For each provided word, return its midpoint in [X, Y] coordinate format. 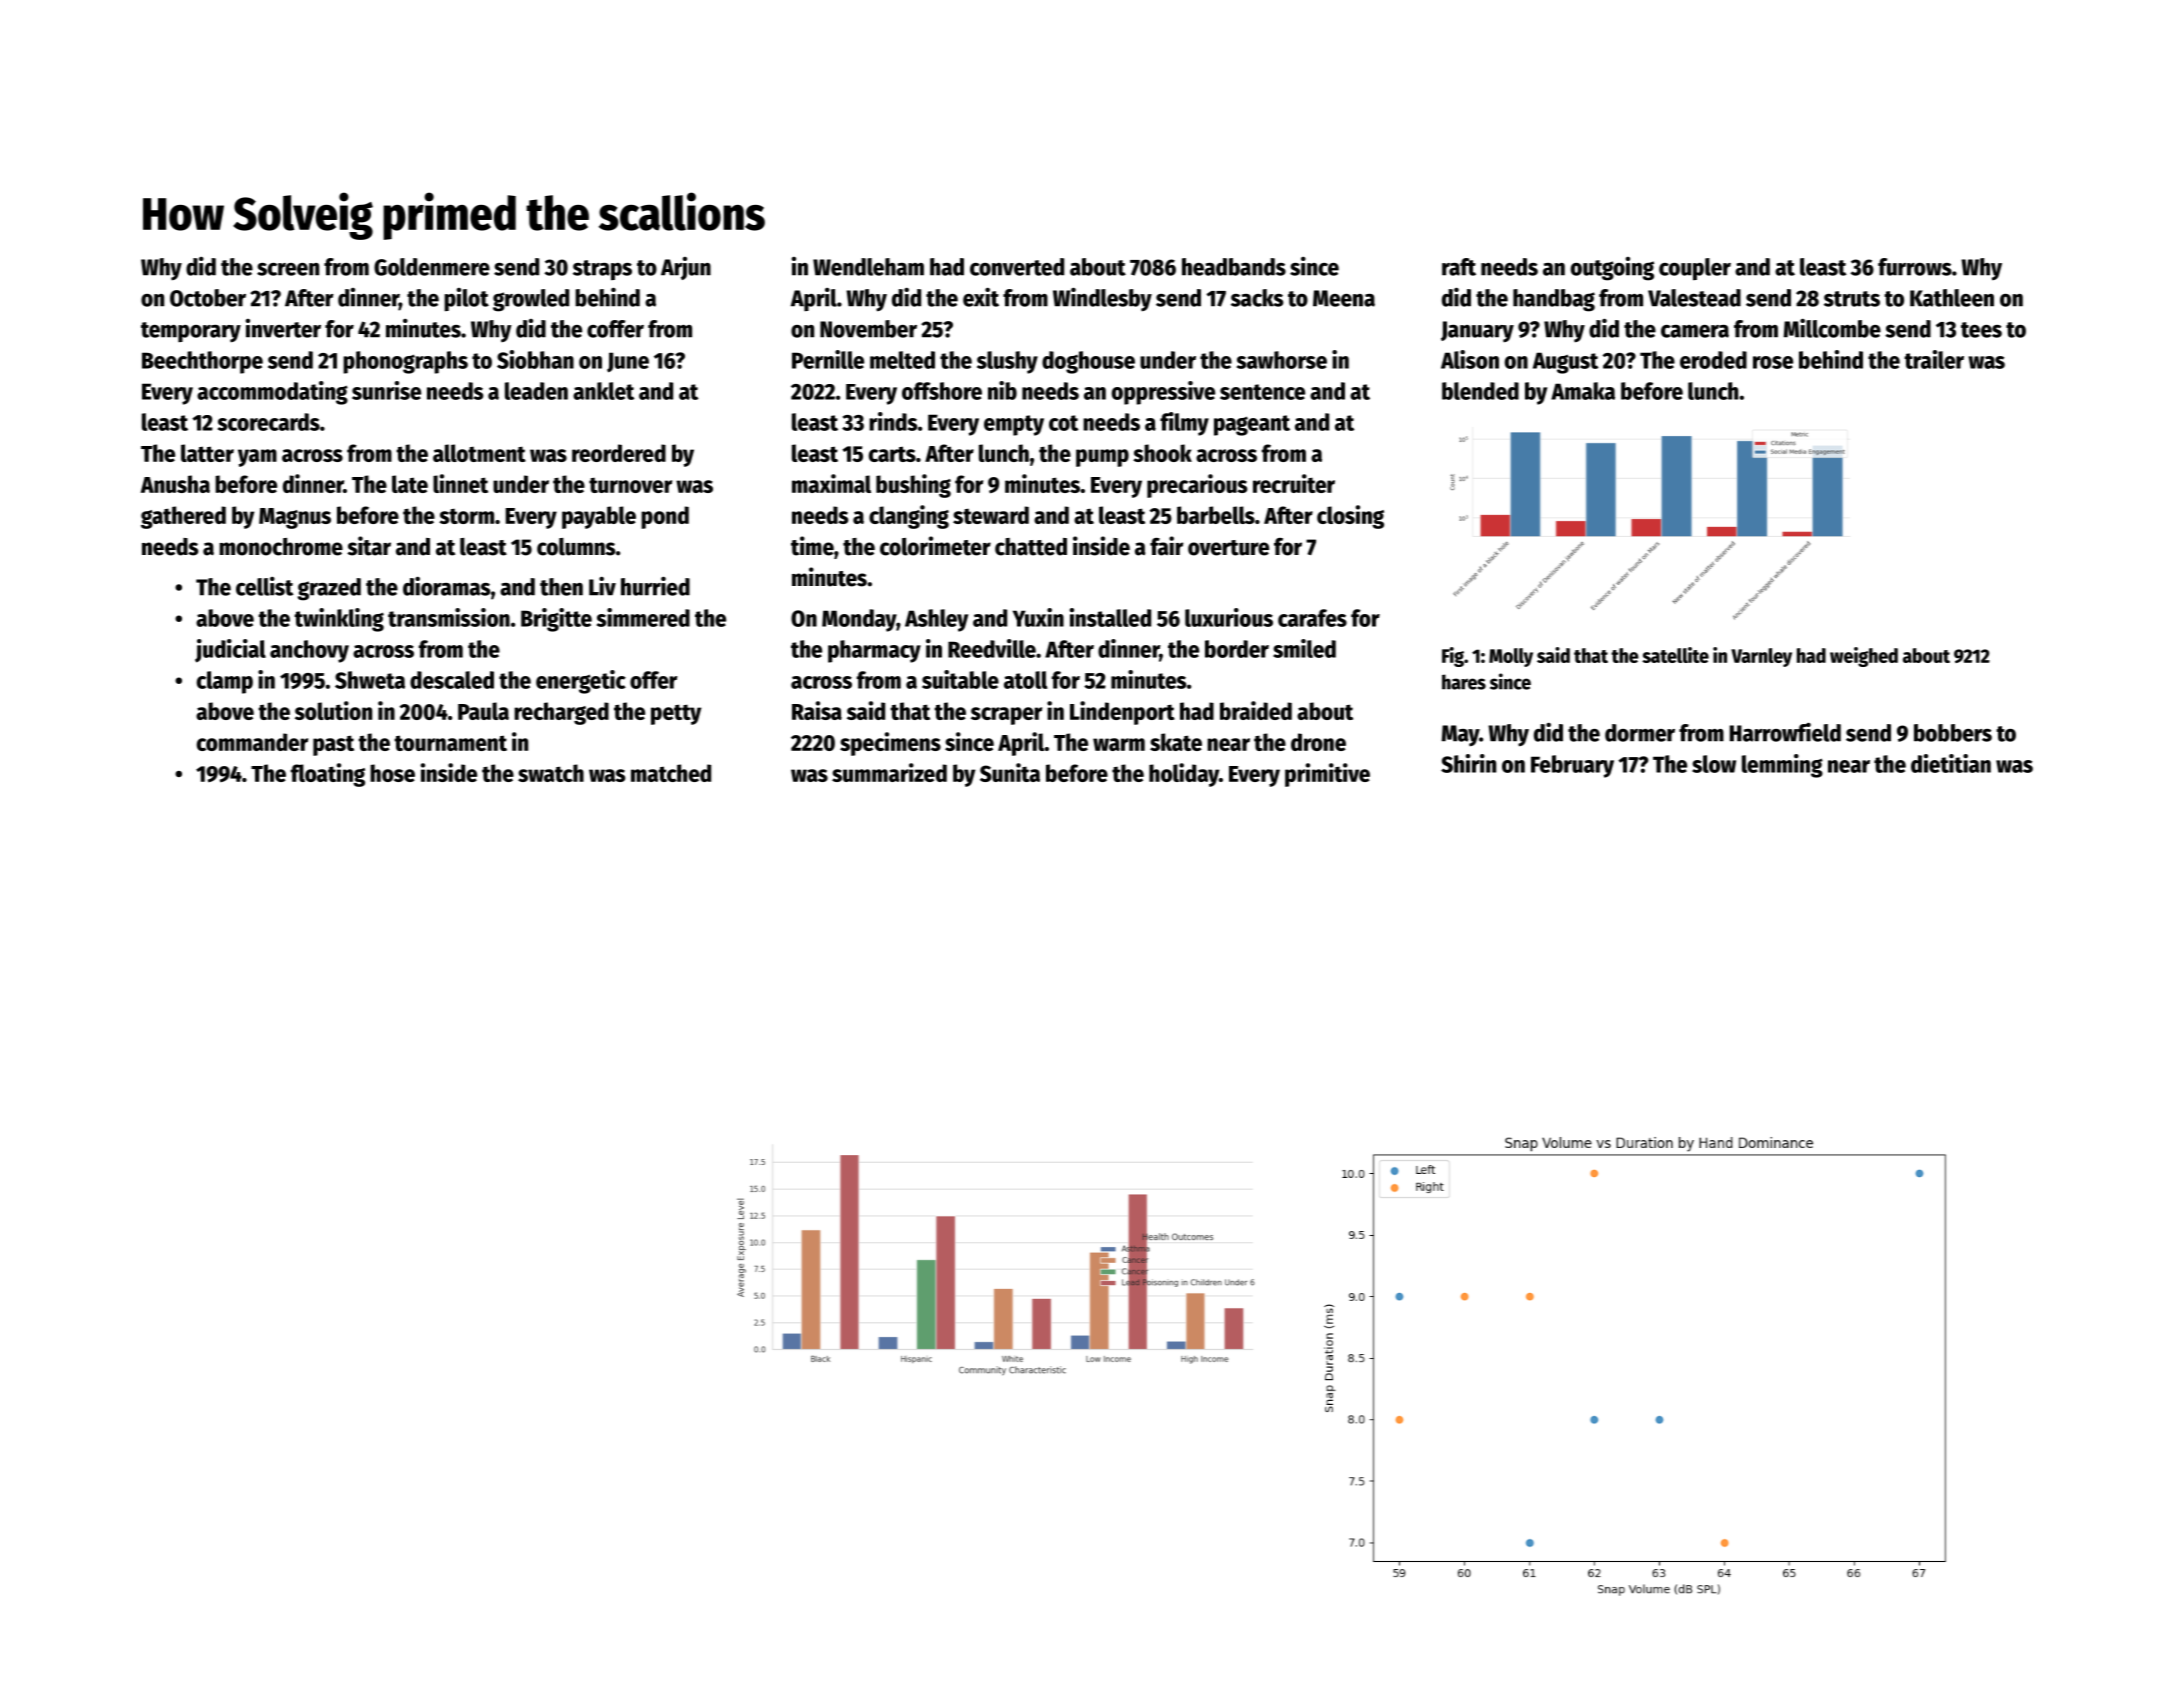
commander [252, 742]
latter [207, 453]
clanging [909, 517]
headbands [1234, 267]
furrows [1915, 267]
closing [1350, 517]
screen [288, 269]
